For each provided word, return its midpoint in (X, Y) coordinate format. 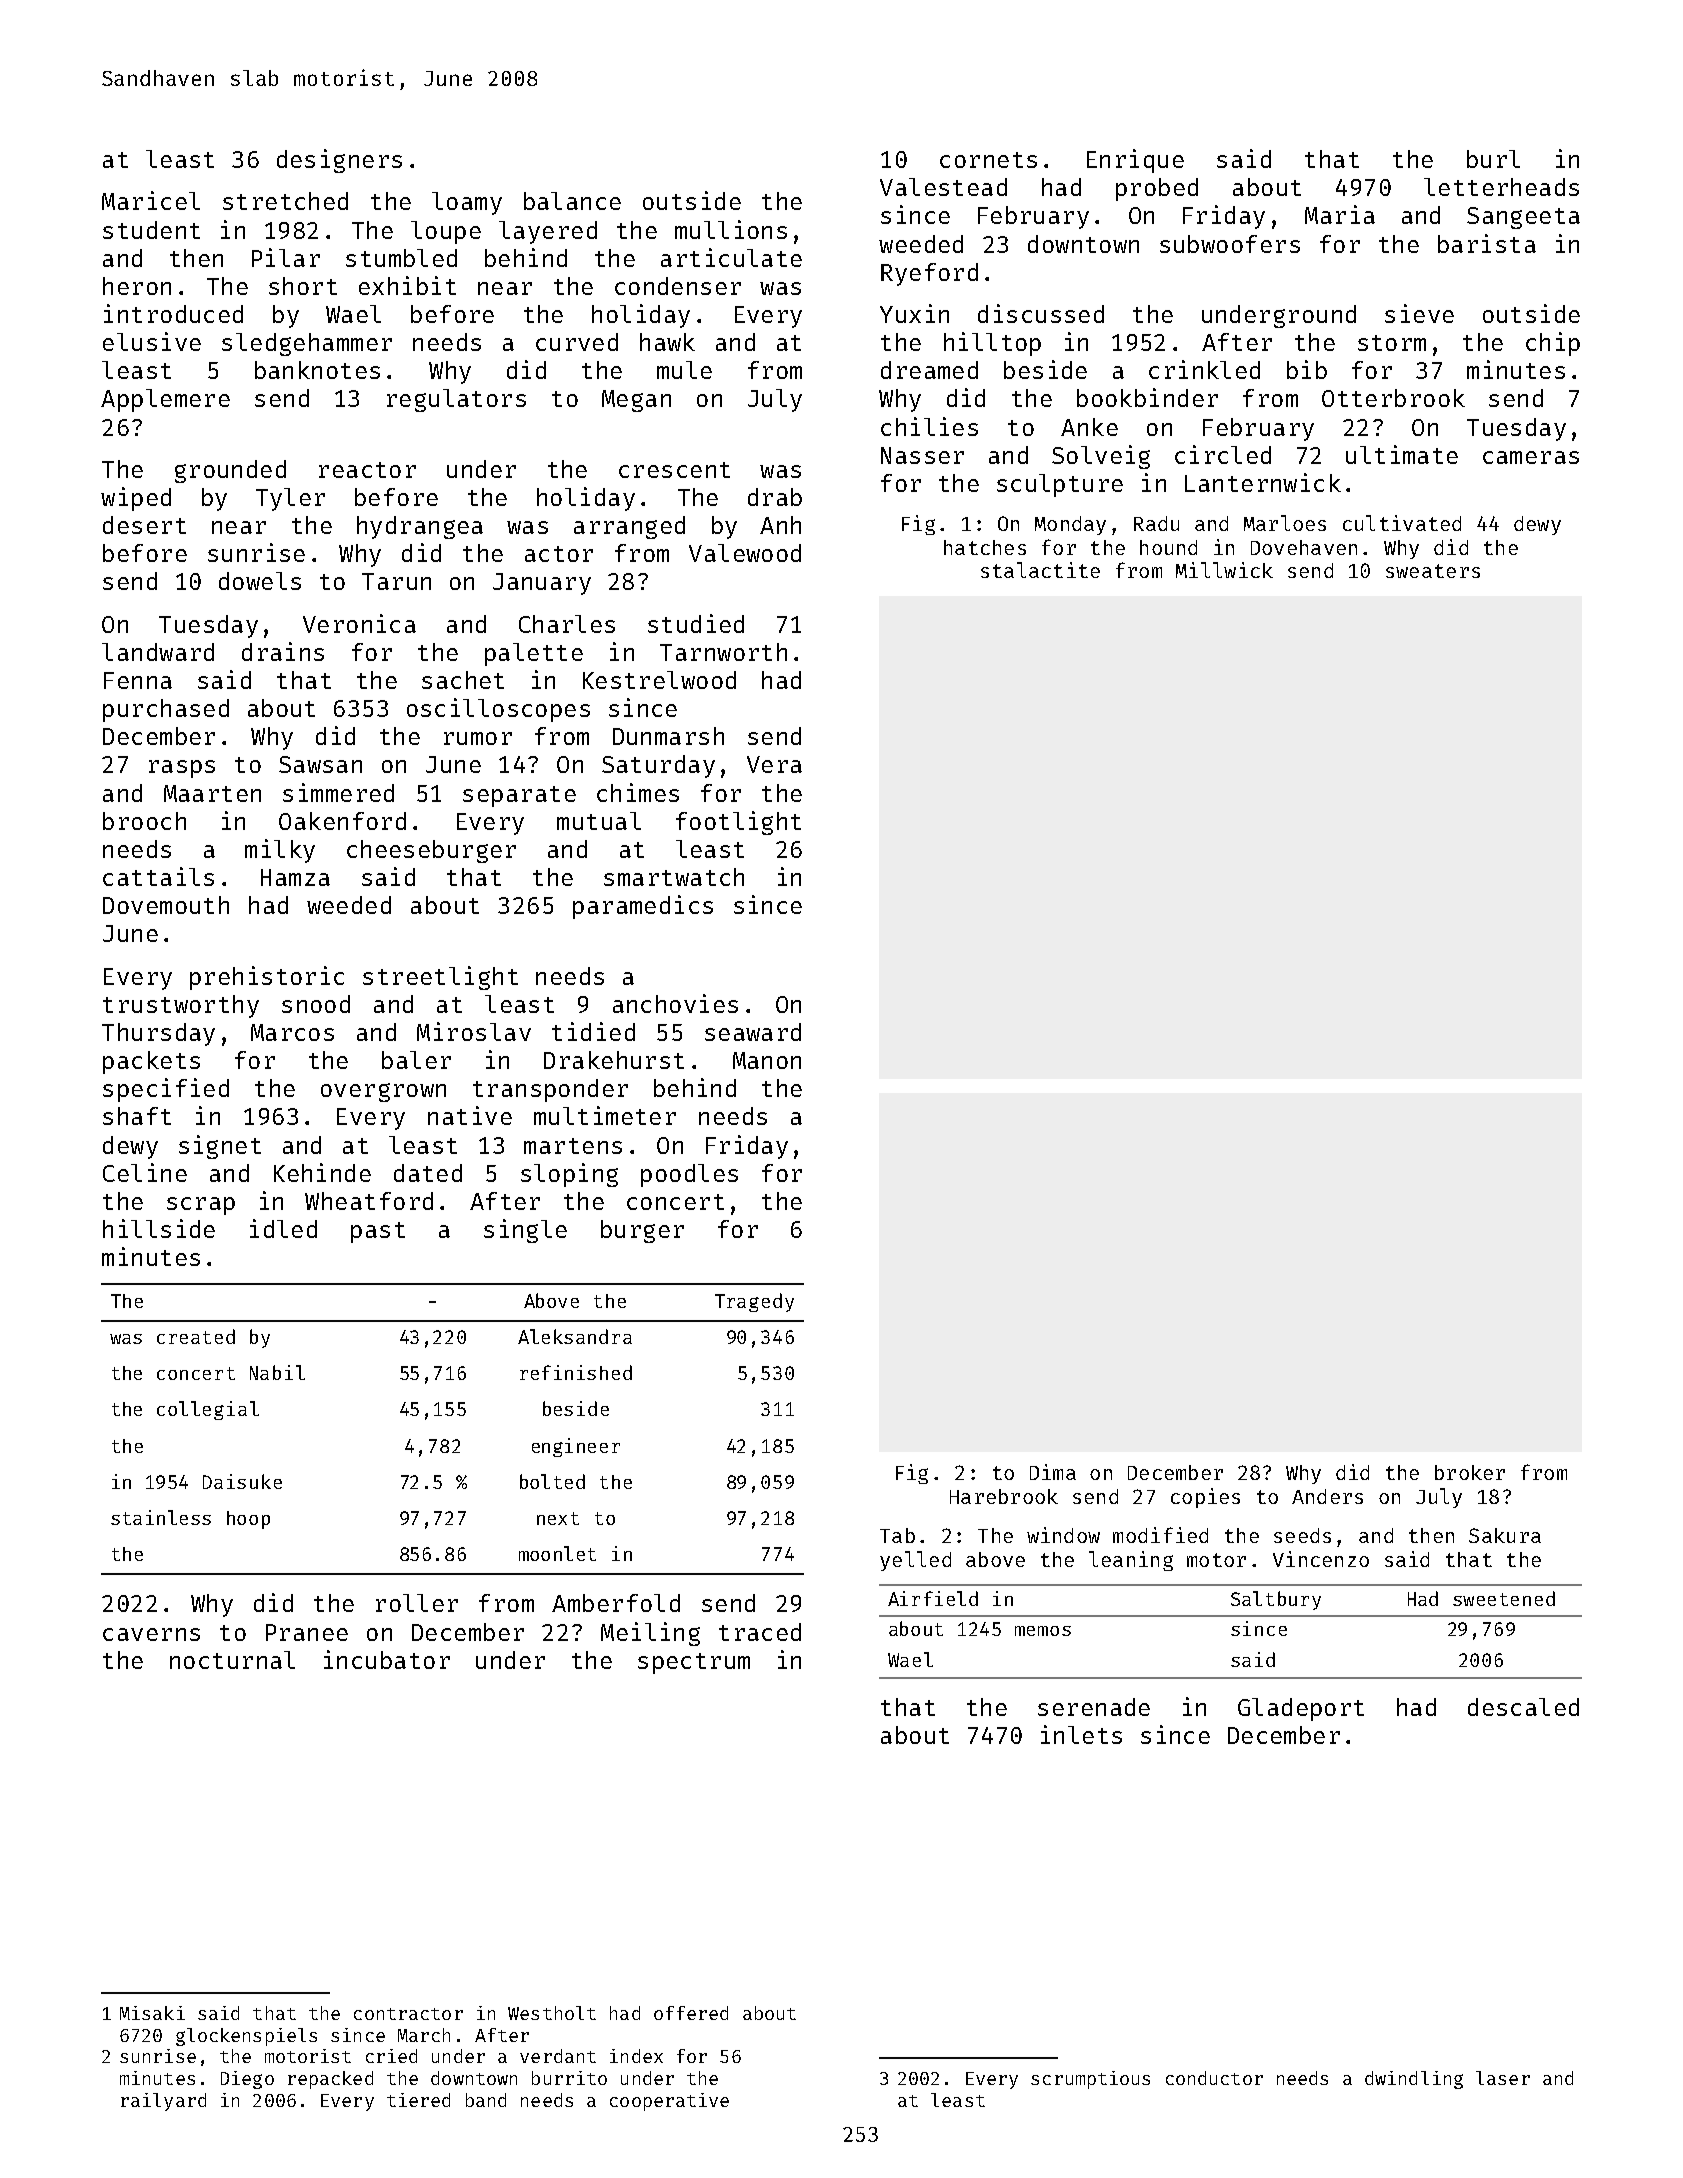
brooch (144, 821)
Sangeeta (1523, 218)
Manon (767, 1060)
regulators (456, 400)
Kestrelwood (659, 680)
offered (691, 2013)
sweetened (1504, 1598)
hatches (985, 547)
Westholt (552, 2013)
